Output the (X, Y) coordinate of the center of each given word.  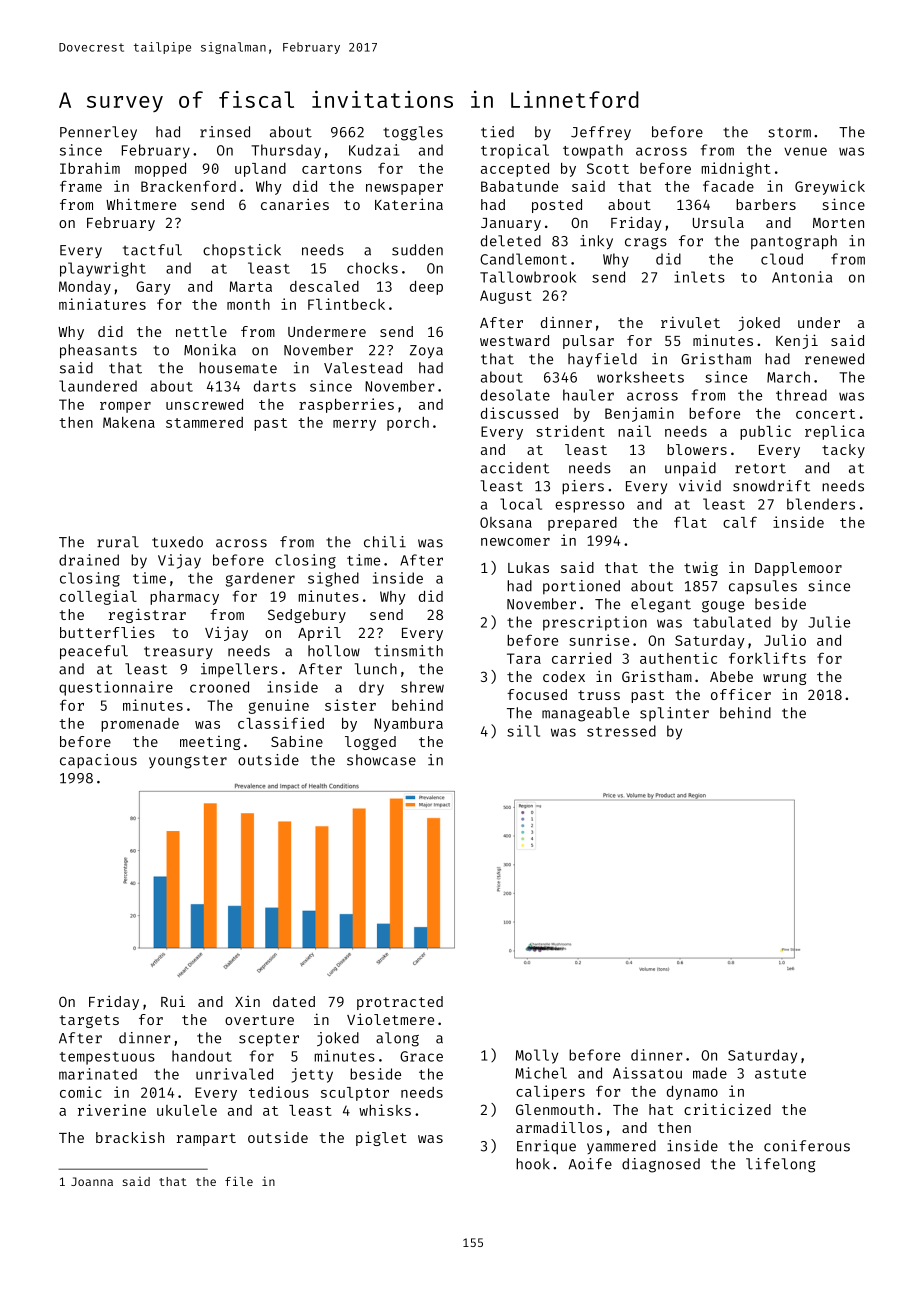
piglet (381, 1138)
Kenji (797, 341)
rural (118, 542)
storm (789, 132)
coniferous (807, 1146)
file (239, 1181)
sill (523, 731)
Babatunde (519, 186)
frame (81, 186)
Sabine (297, 741)
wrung (784, 679)
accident (515, 468)
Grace (421, 1056)
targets (89, 1021)
